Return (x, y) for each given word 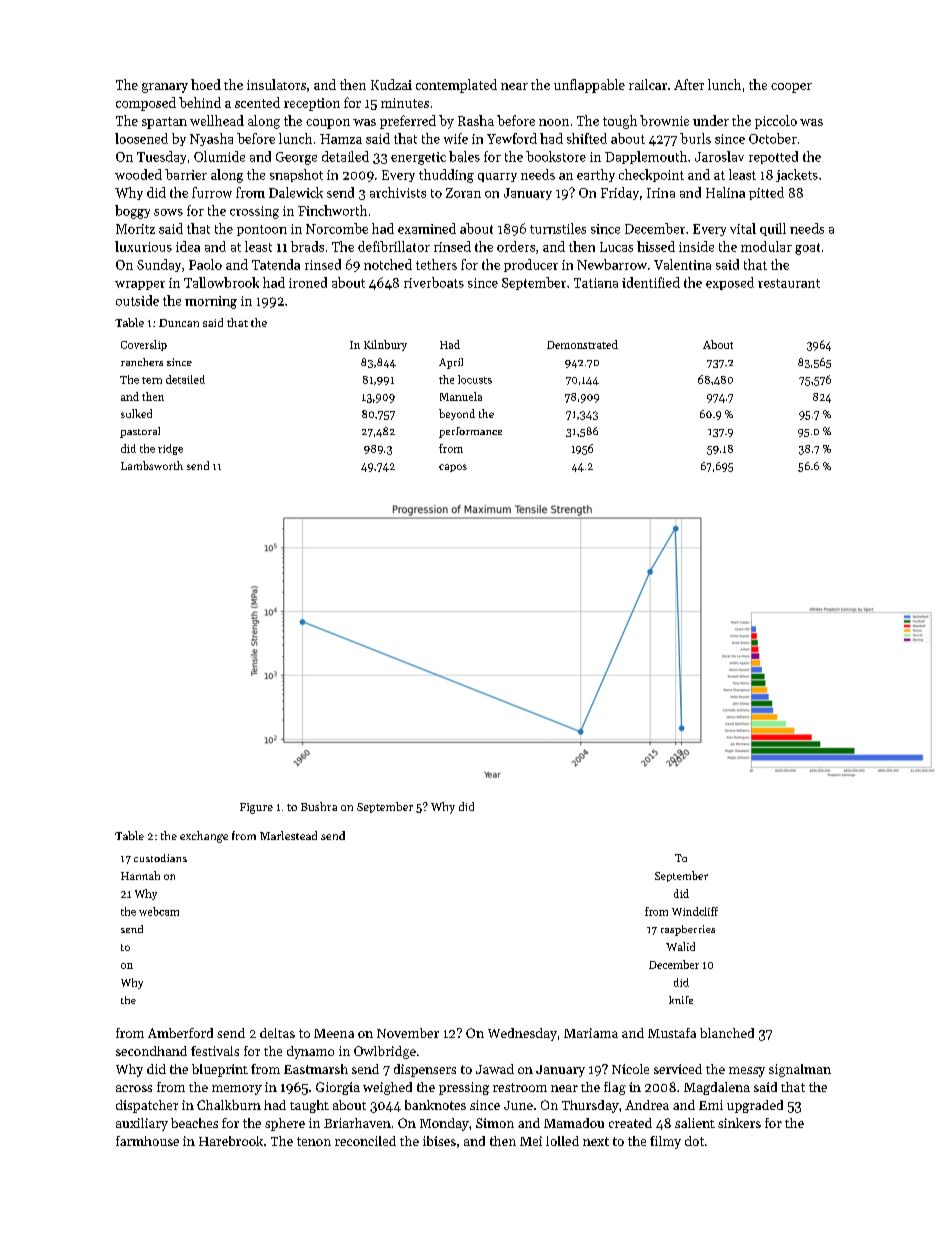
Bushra (319, 806)
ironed (308, 282)
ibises (439, 1141)
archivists (398, 192)
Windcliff (695, 911)
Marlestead (288, 835)
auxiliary (142, 1124)
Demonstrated (582, 344)
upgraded (755, 1106)
